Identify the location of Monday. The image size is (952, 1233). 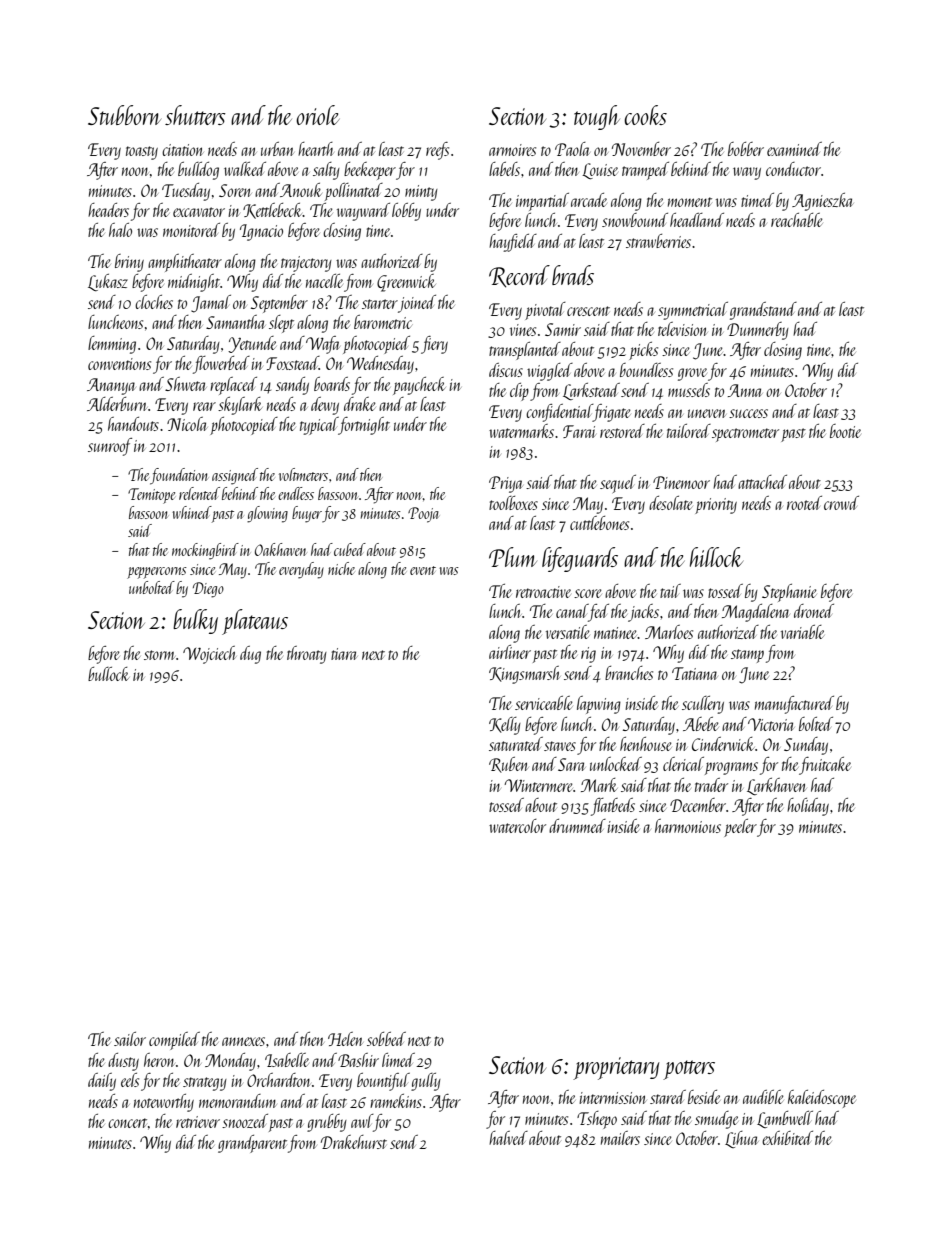
(230, 1062).
